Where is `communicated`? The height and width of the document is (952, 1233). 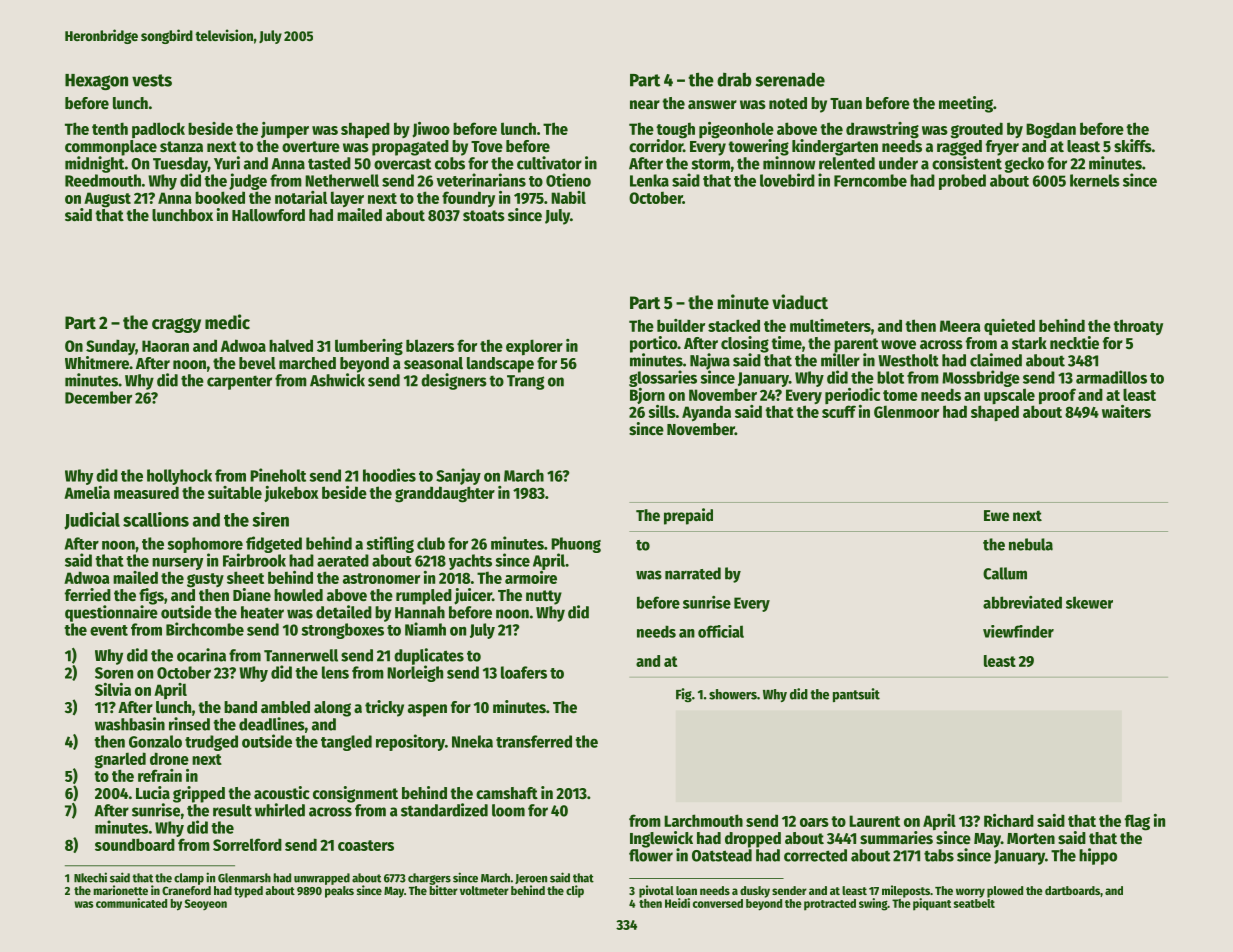
communicated is located at coordinates (131, 903).
